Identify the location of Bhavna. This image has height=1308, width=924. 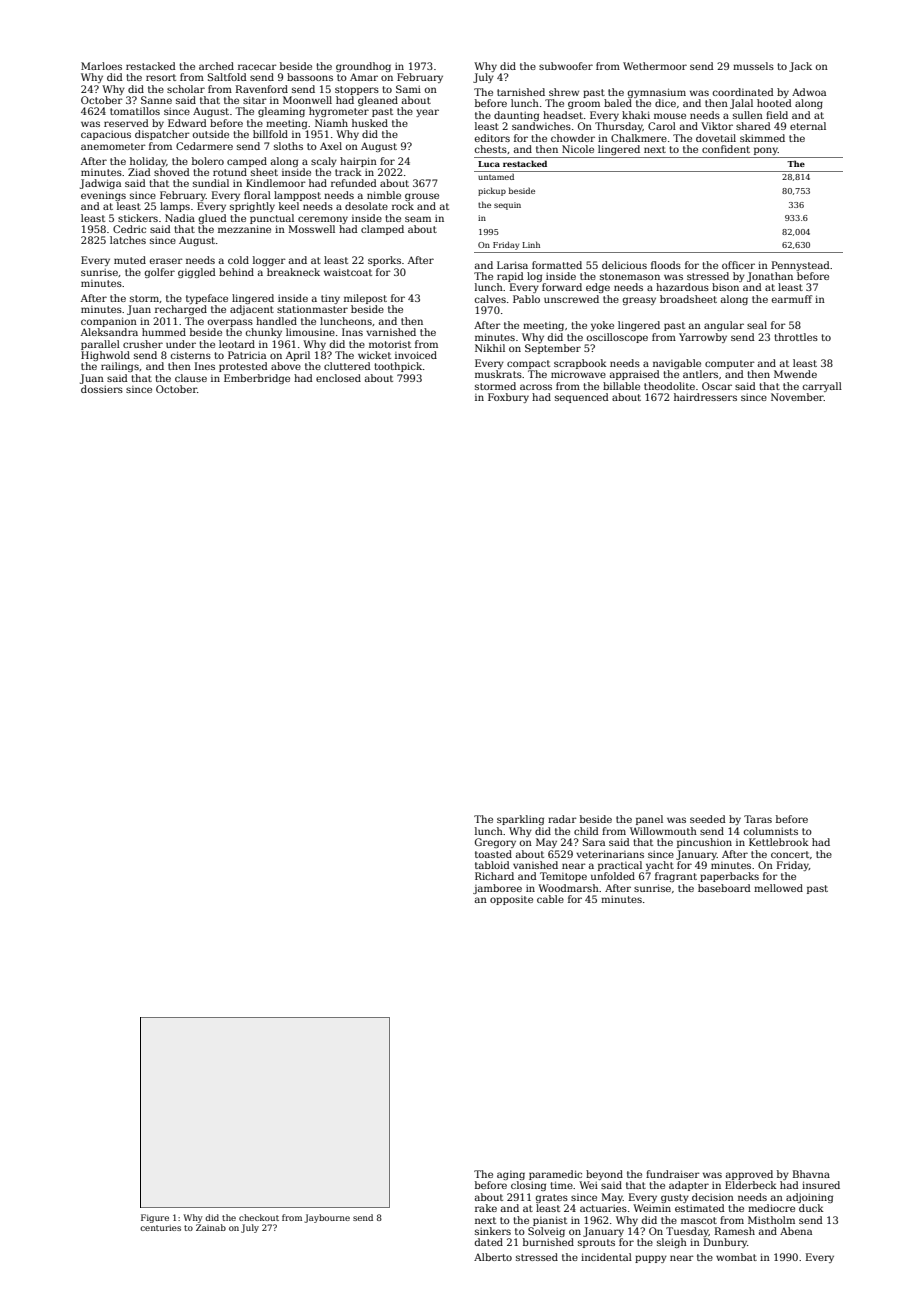
(811, 1174).
